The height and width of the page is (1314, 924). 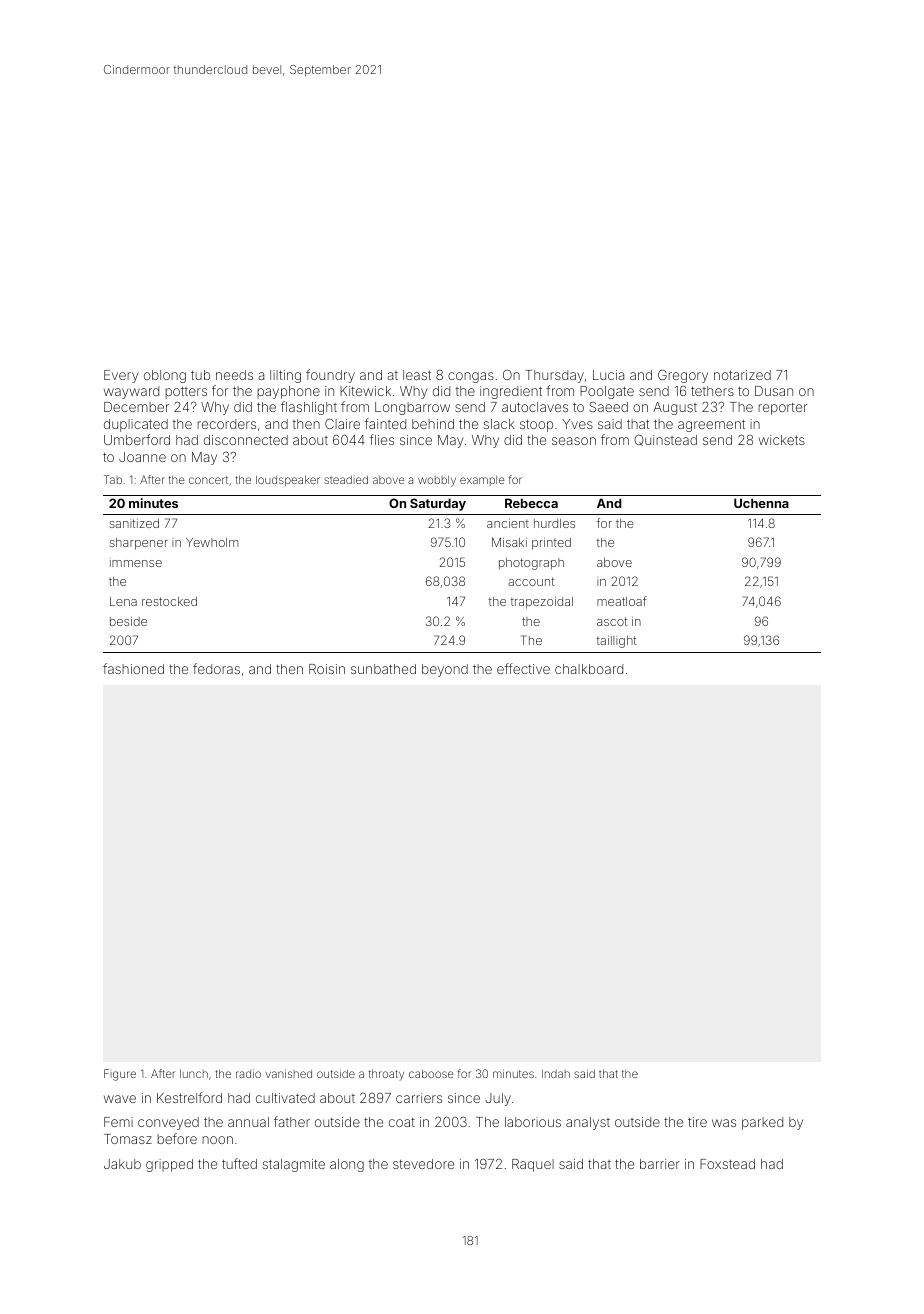 I want to click on chalkboard, so click(x=589, y=669).
